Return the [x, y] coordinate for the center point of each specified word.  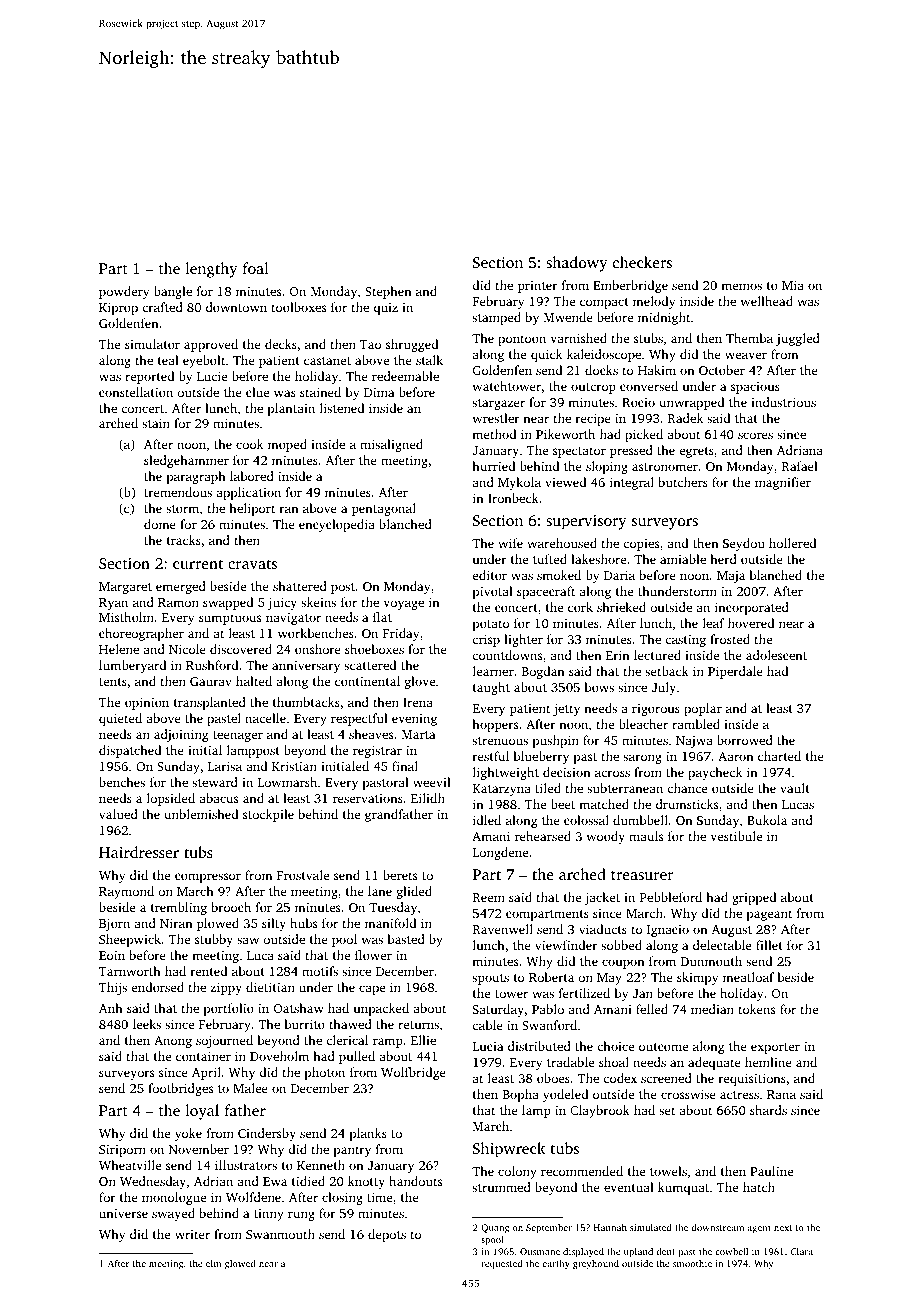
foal [255, 268]
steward [215, 782]
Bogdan [543, 672]
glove [420, 682]
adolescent [776, 655]
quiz [386, 309]
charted [779, 756]
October [722, 370]
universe [123, 1213]
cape [372, 990]
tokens [757, 1009]
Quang [495, 1228]
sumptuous [230, 619]
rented [209, 971]
